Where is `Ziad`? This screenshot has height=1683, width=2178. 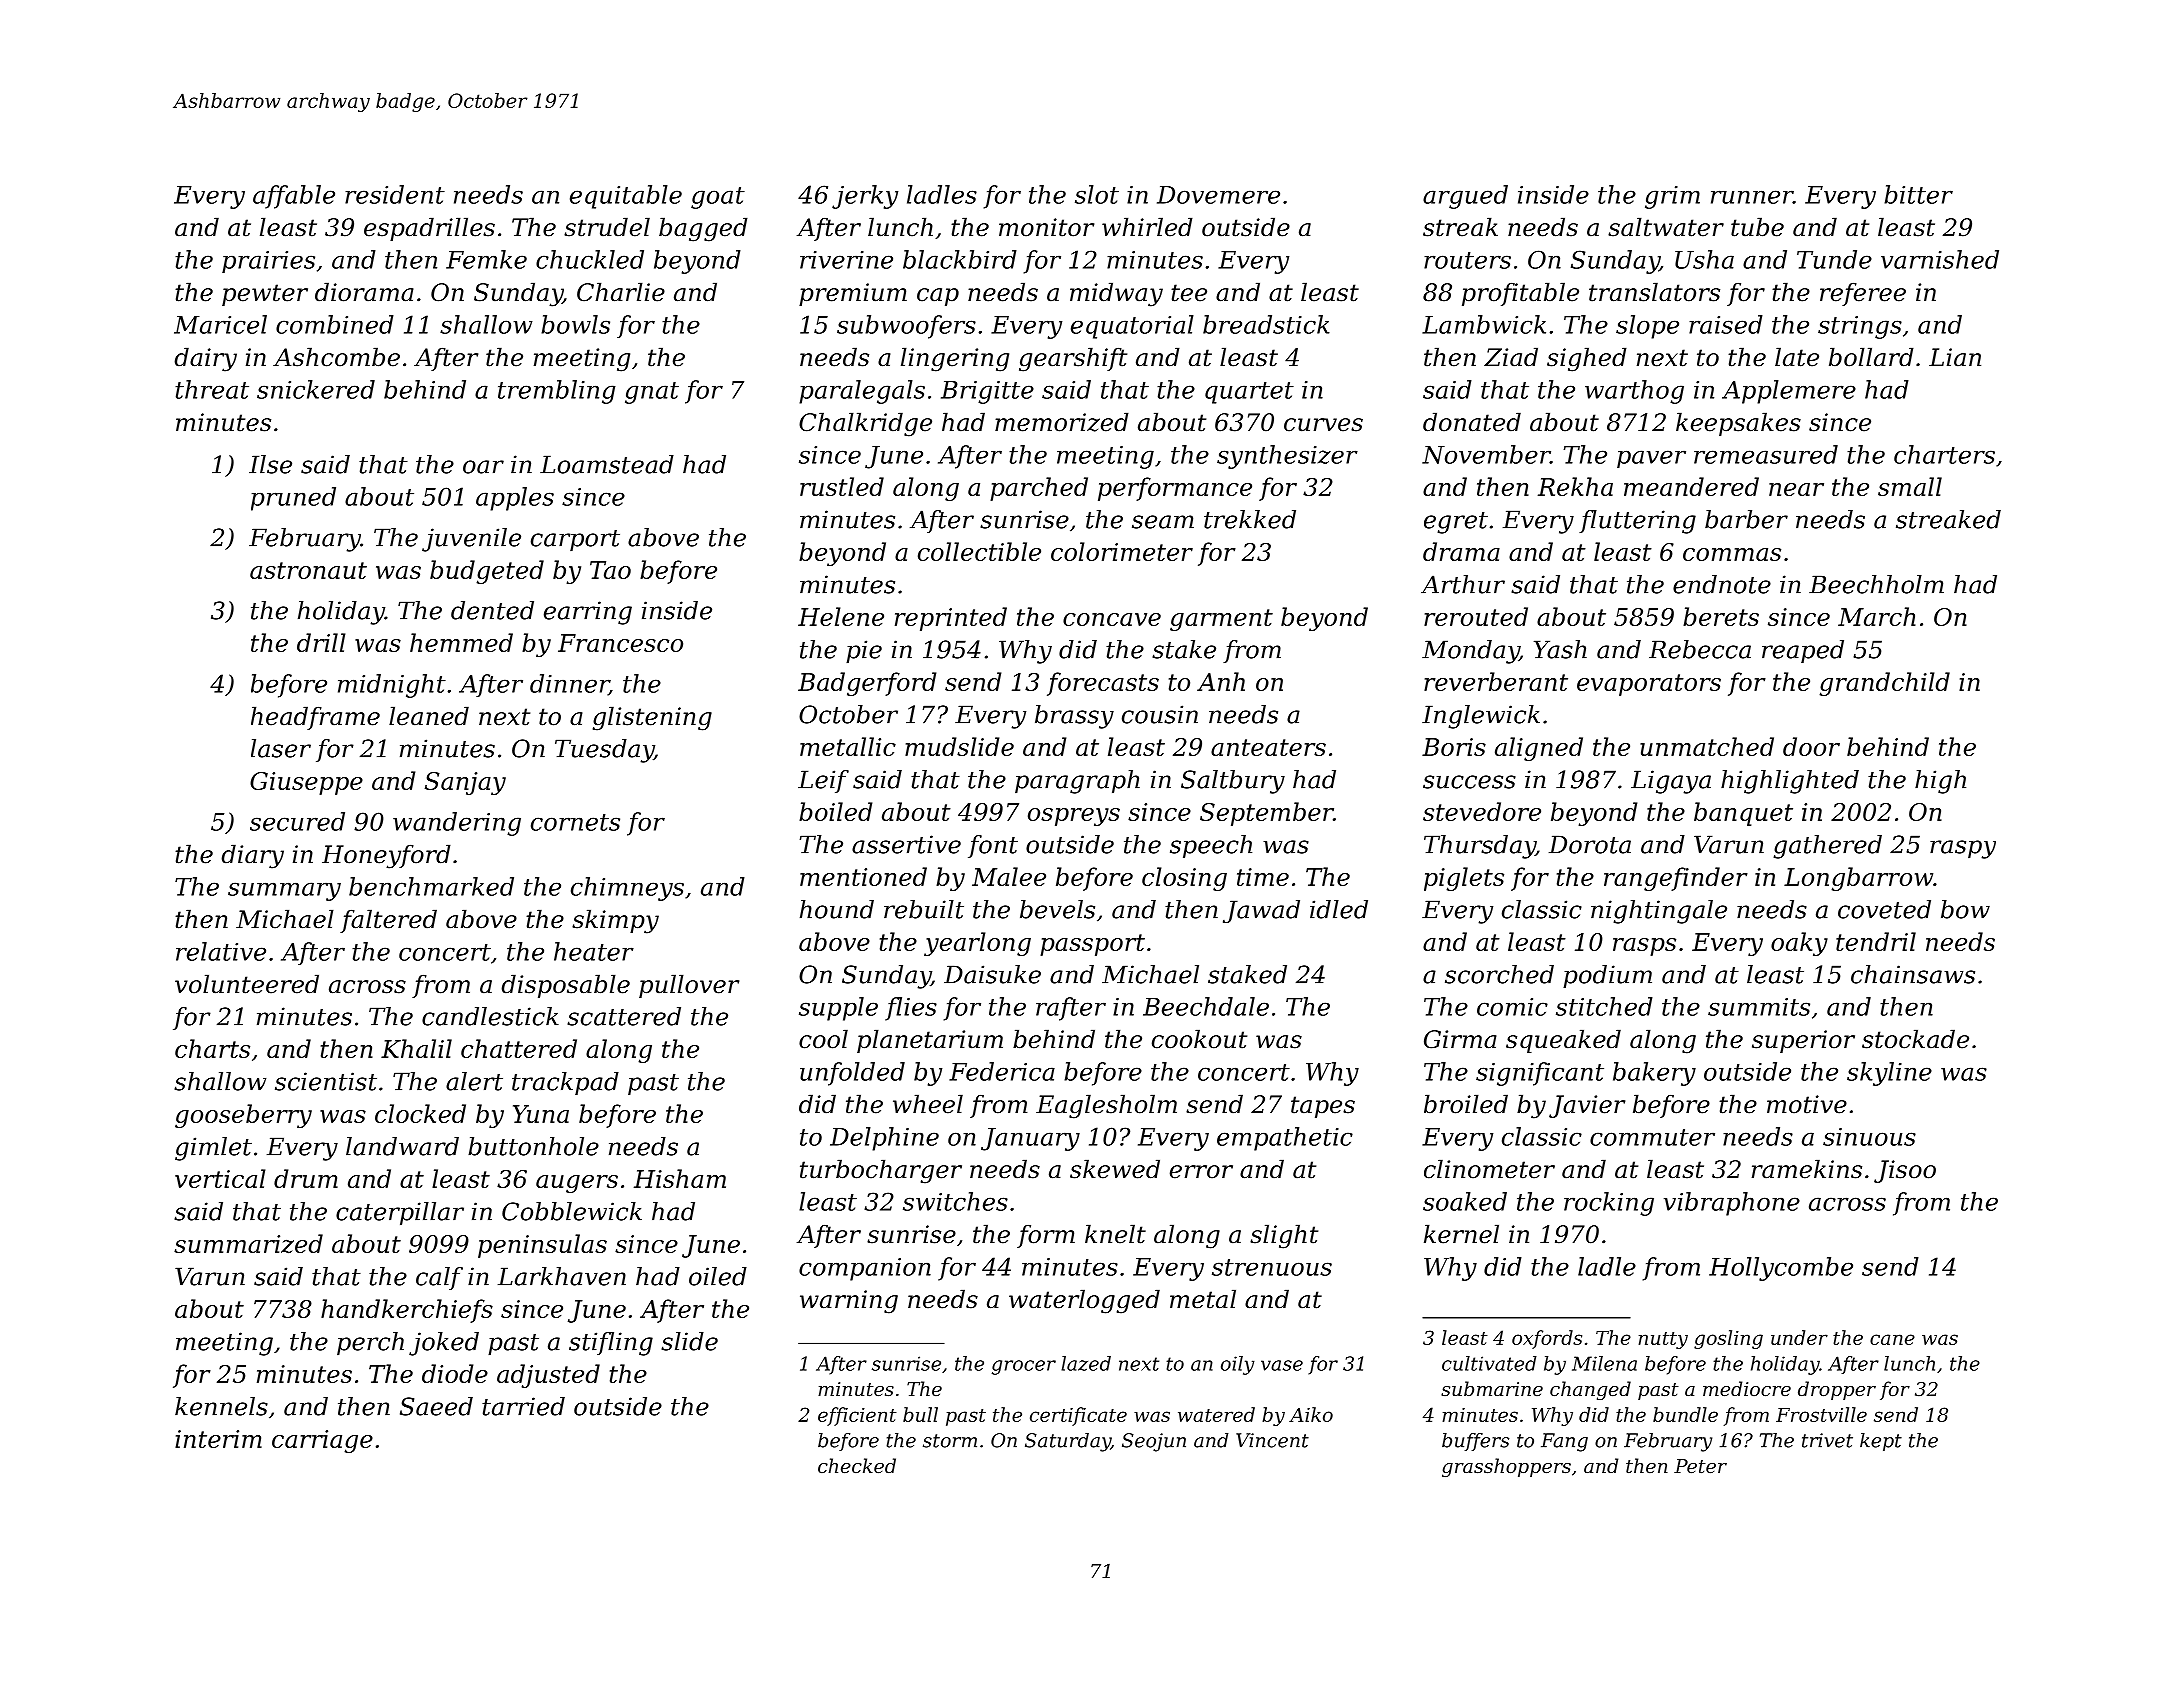 Ziad is located at coordinates (1511, 357).
